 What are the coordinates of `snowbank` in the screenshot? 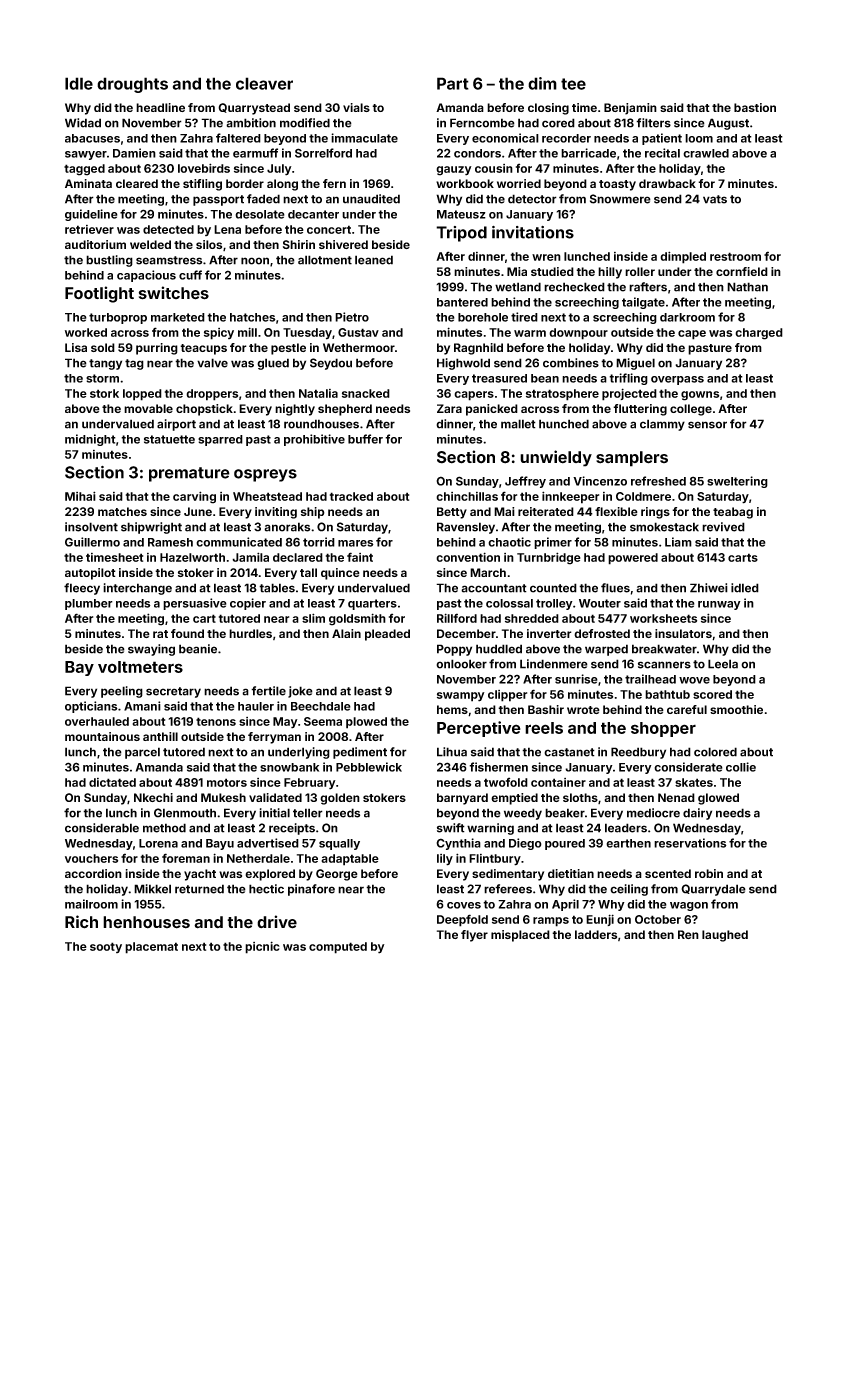 It's located at (289, 767).
